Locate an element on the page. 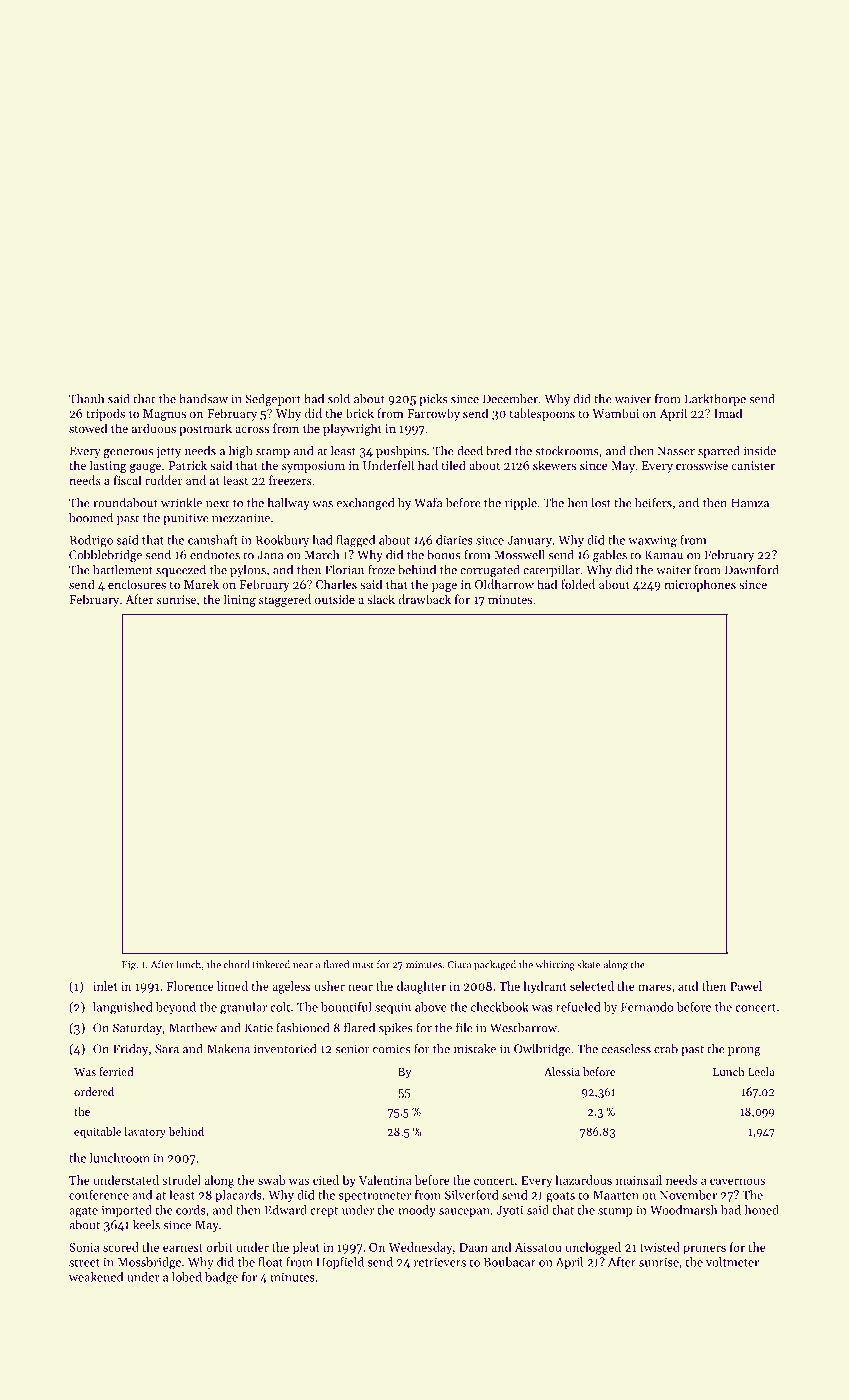 The width and height of the page is (849, 1400). Thanh is located at coordinates (86, 399).
